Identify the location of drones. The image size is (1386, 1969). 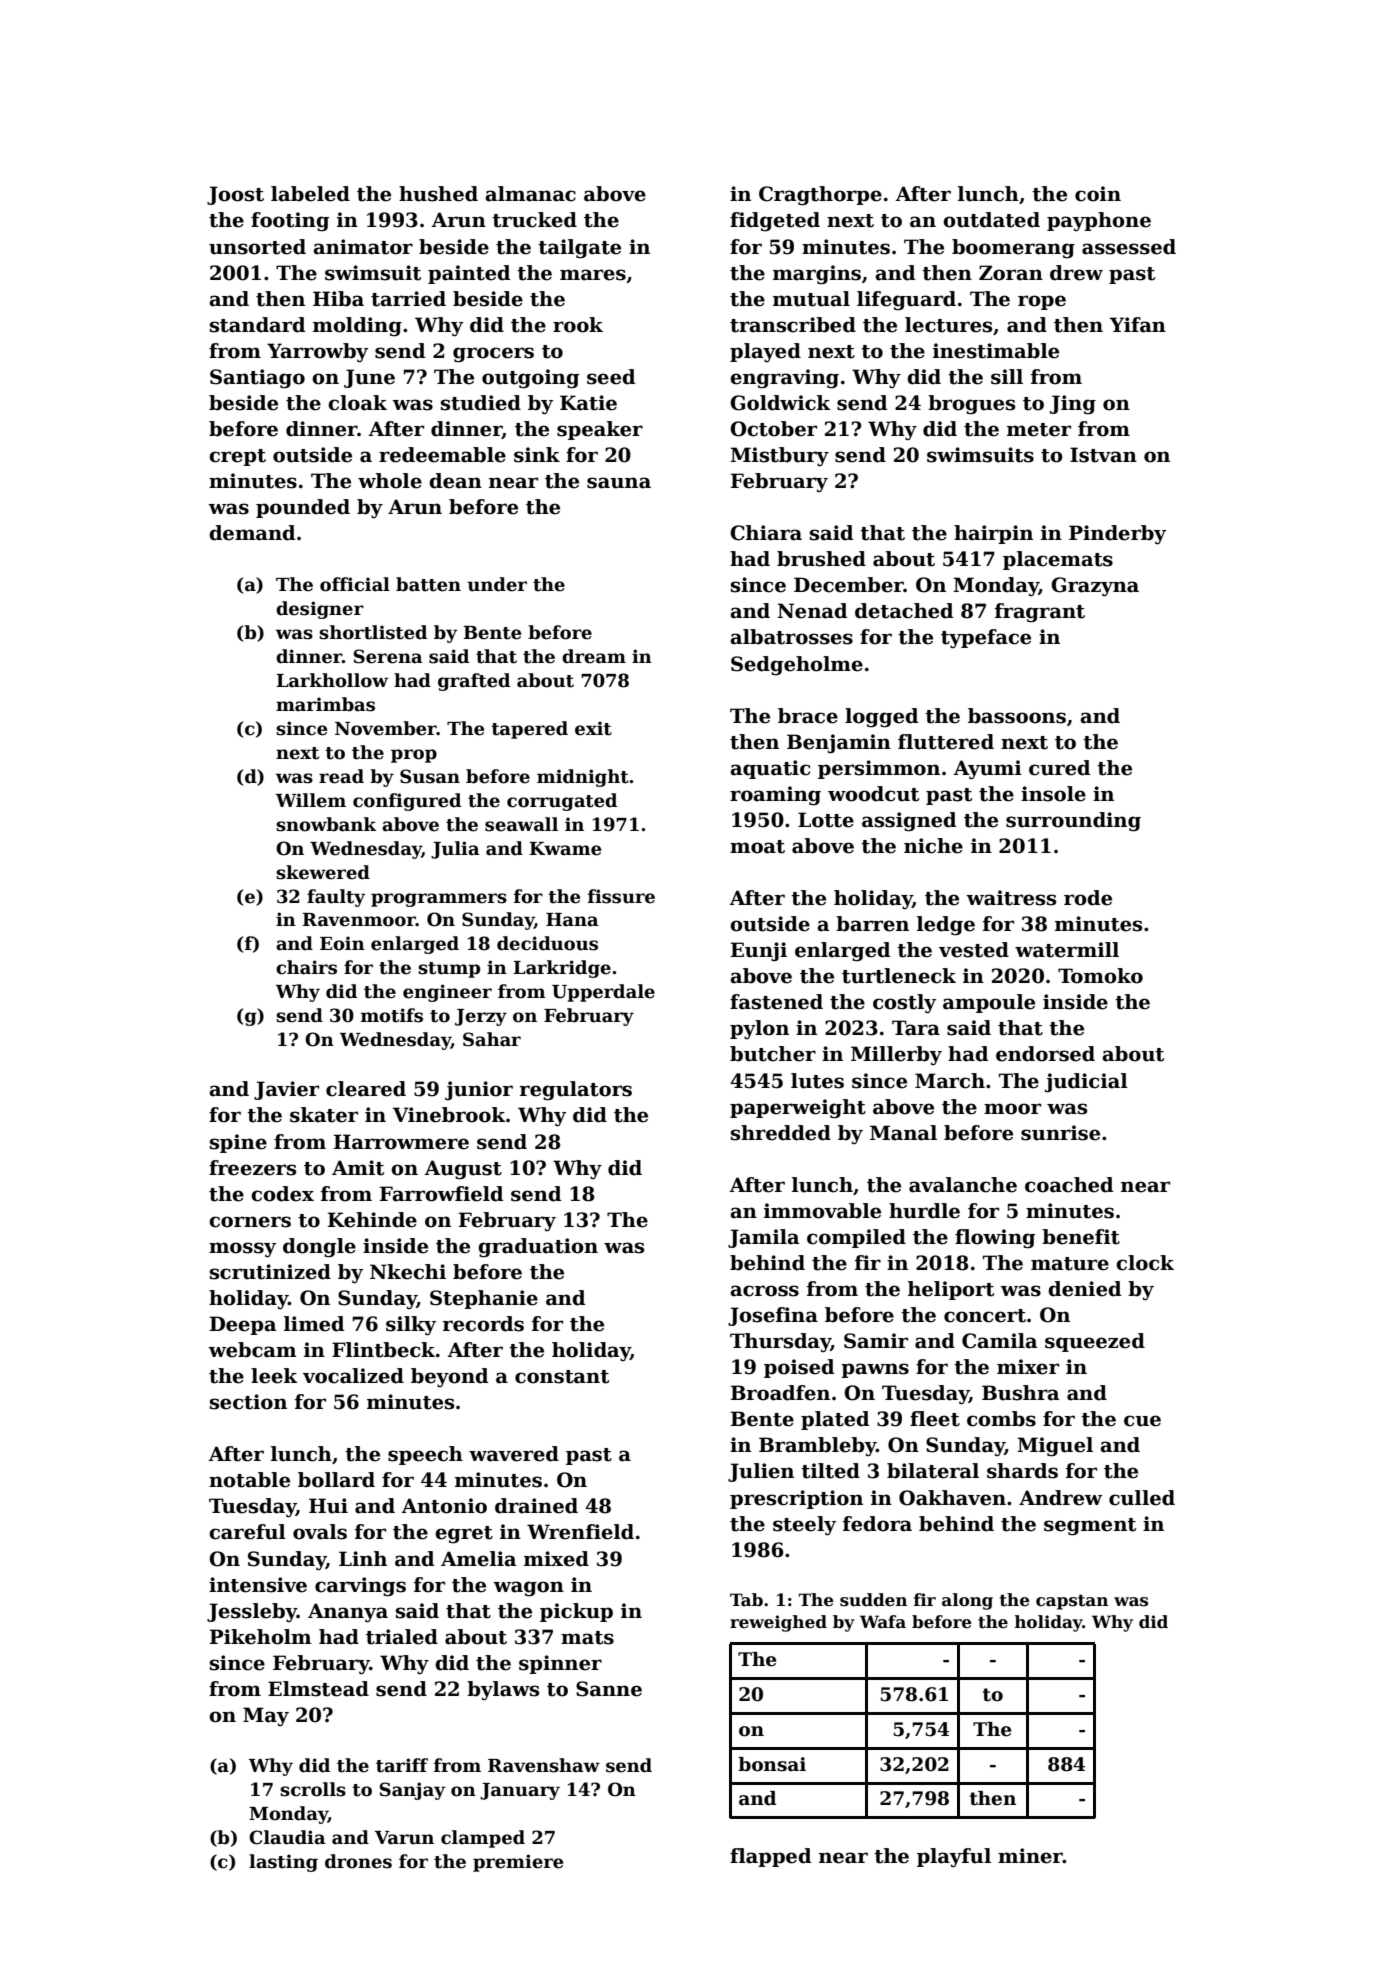
(358, 1861).
